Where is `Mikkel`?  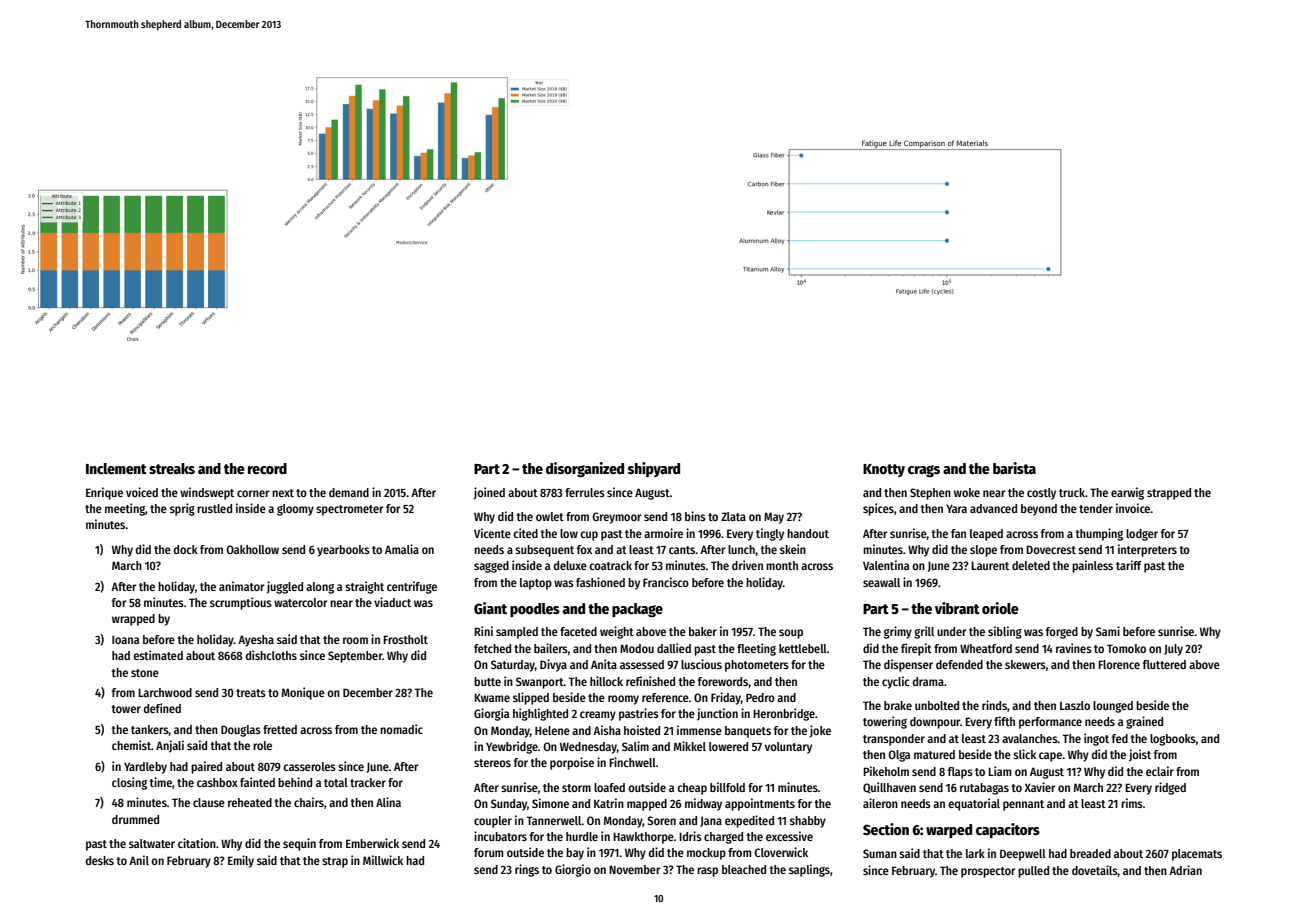 Mikkel is located at coordinates (690, 746).
